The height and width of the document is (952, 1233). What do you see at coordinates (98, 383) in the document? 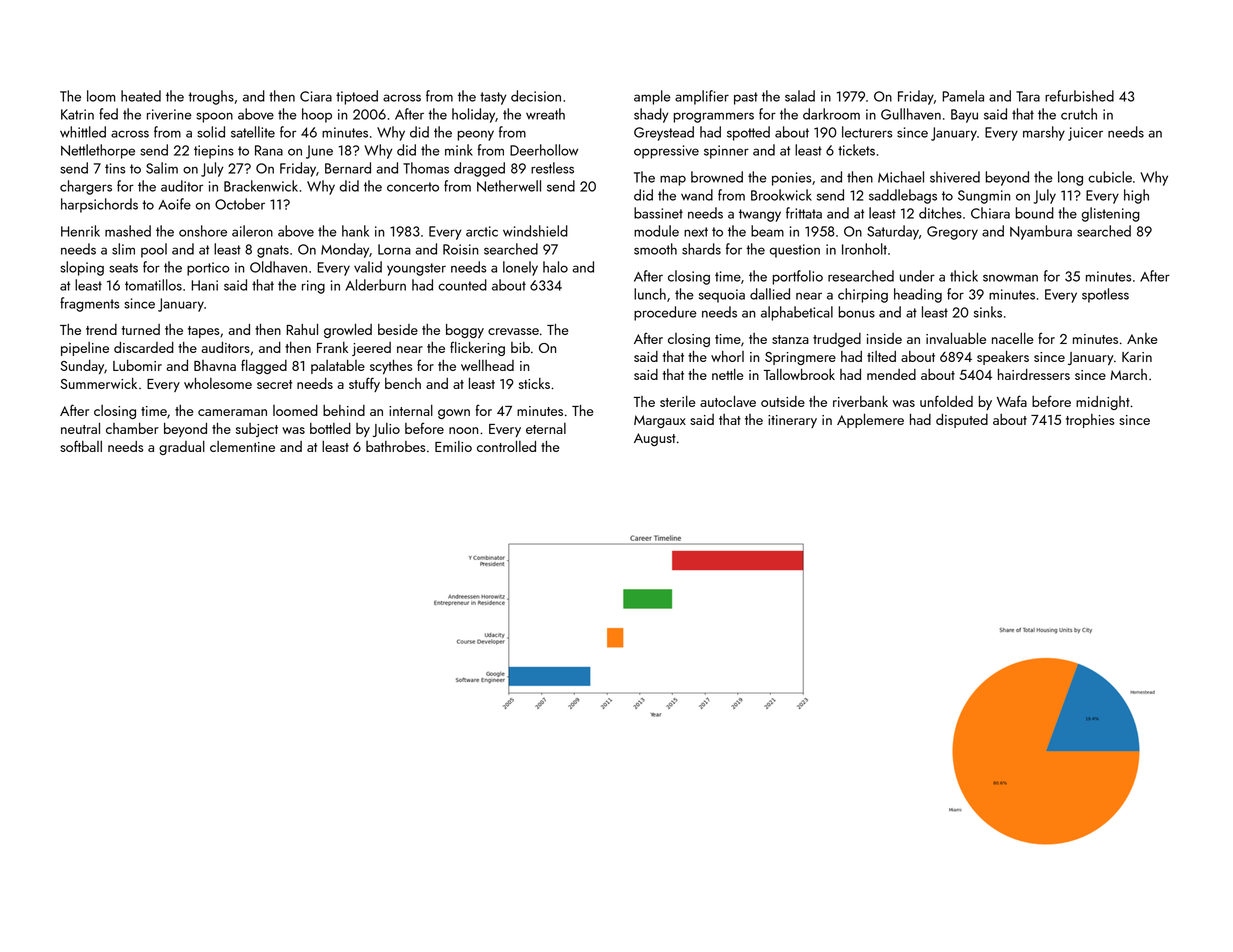
I see `Summerwick` at bounding box center [98, 383].
